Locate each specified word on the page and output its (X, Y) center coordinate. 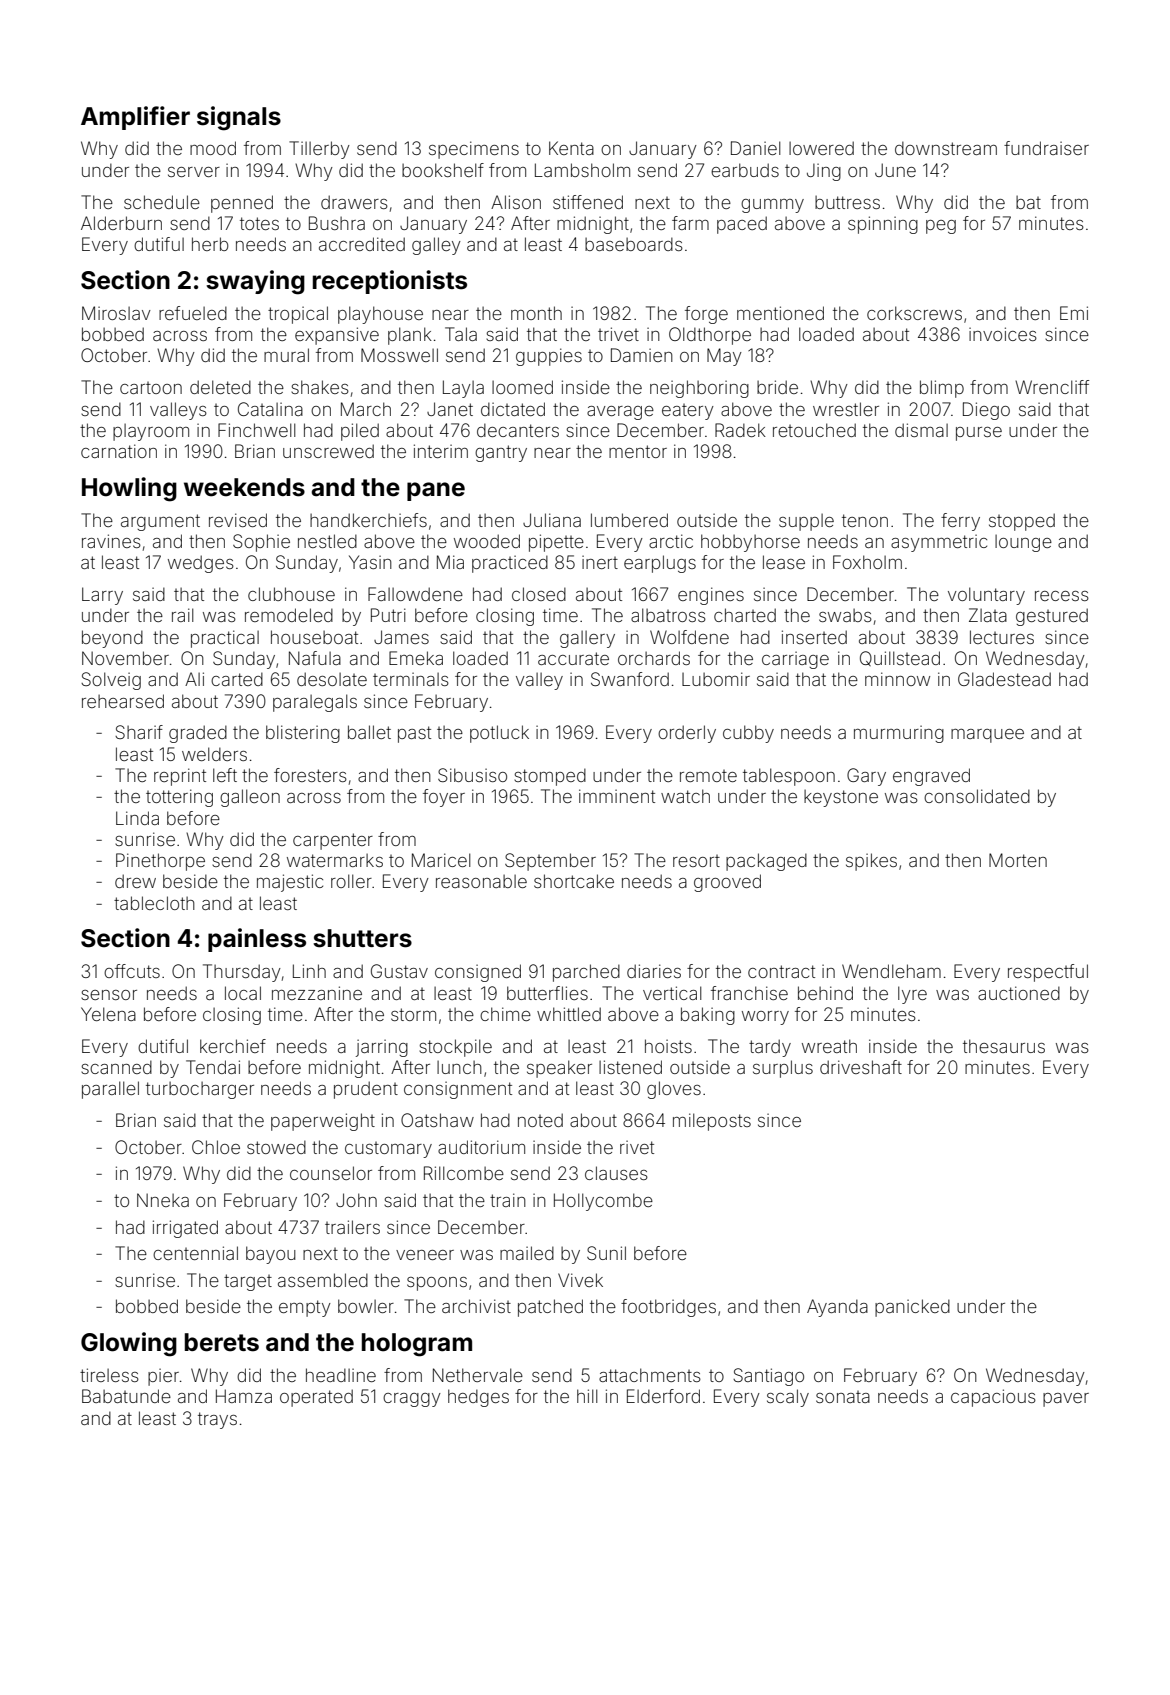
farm (690, 223)
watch (685, 796)
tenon (865, 520)
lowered (821, 148)
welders (214, 754)
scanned (116, 1067)
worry (765, 1018)
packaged (766, 862)
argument (160, 522)
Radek (740, 430)
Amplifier (135, 118)
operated (316, 1398)
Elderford (663, 1396)
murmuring (899, 734)
